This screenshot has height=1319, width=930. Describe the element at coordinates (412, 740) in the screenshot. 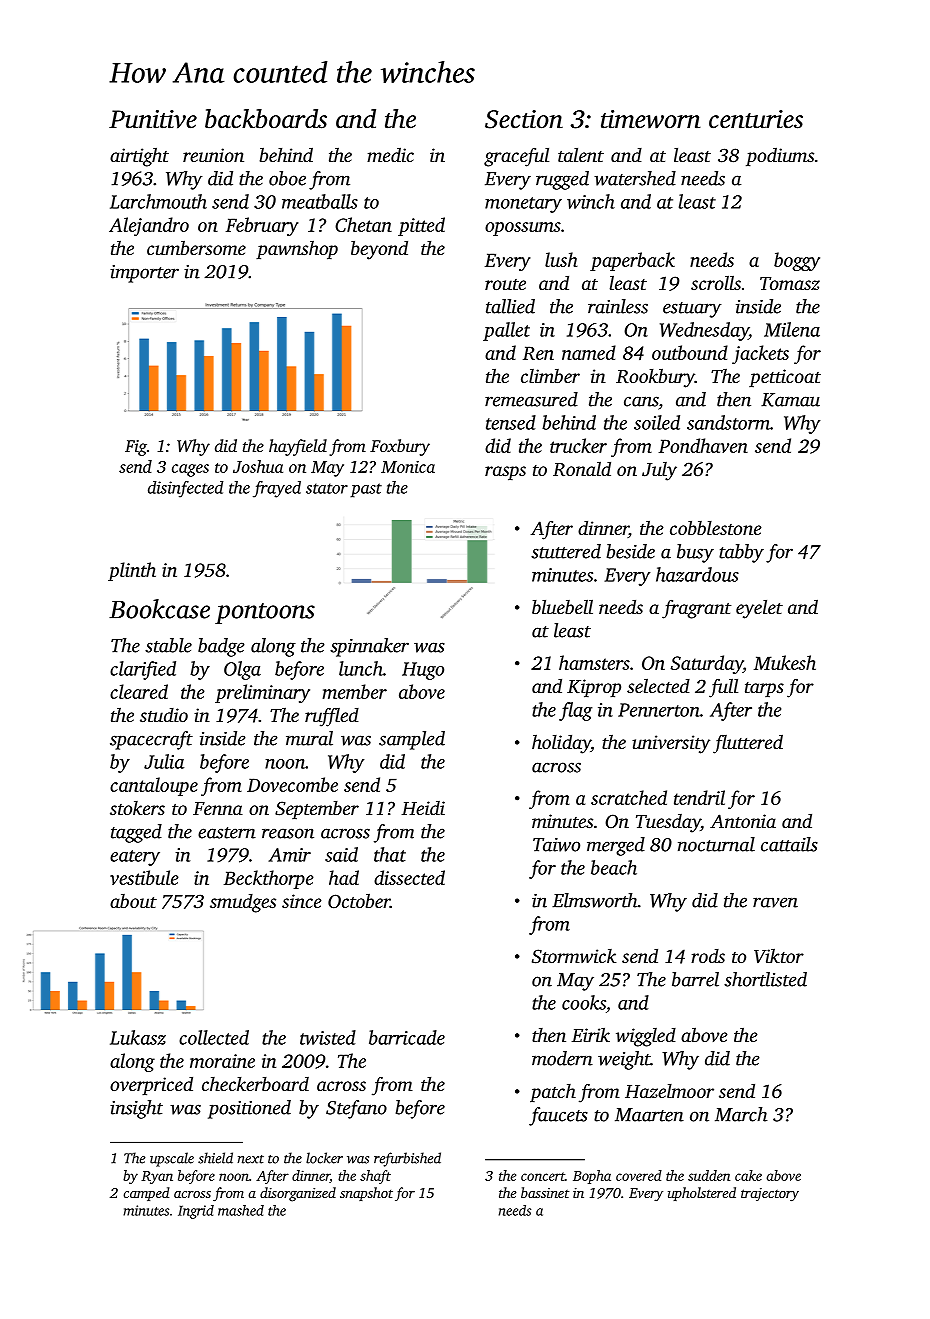

I see `sampled` at that location.
